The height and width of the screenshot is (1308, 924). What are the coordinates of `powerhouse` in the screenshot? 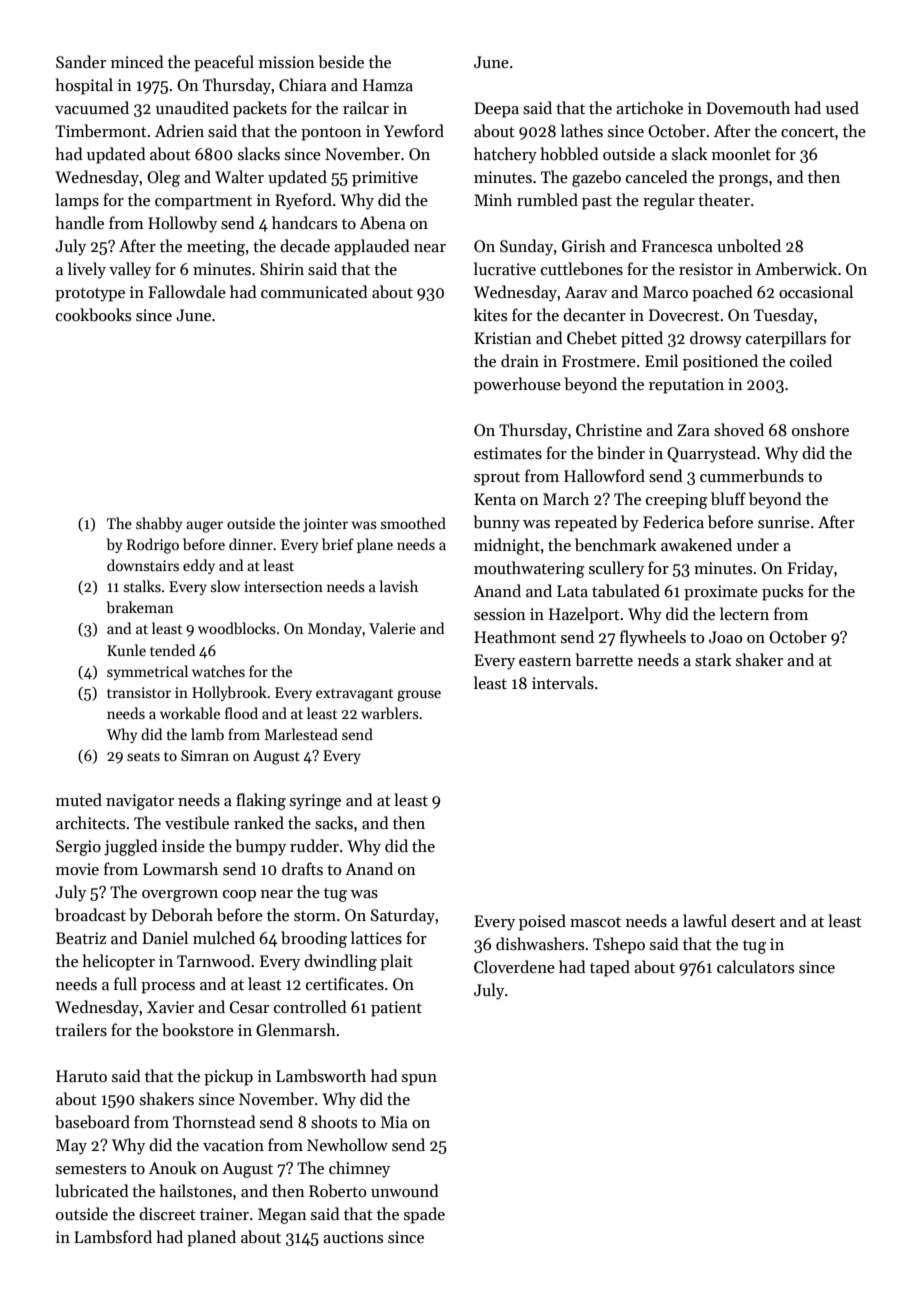 It's located at (517, 385).
